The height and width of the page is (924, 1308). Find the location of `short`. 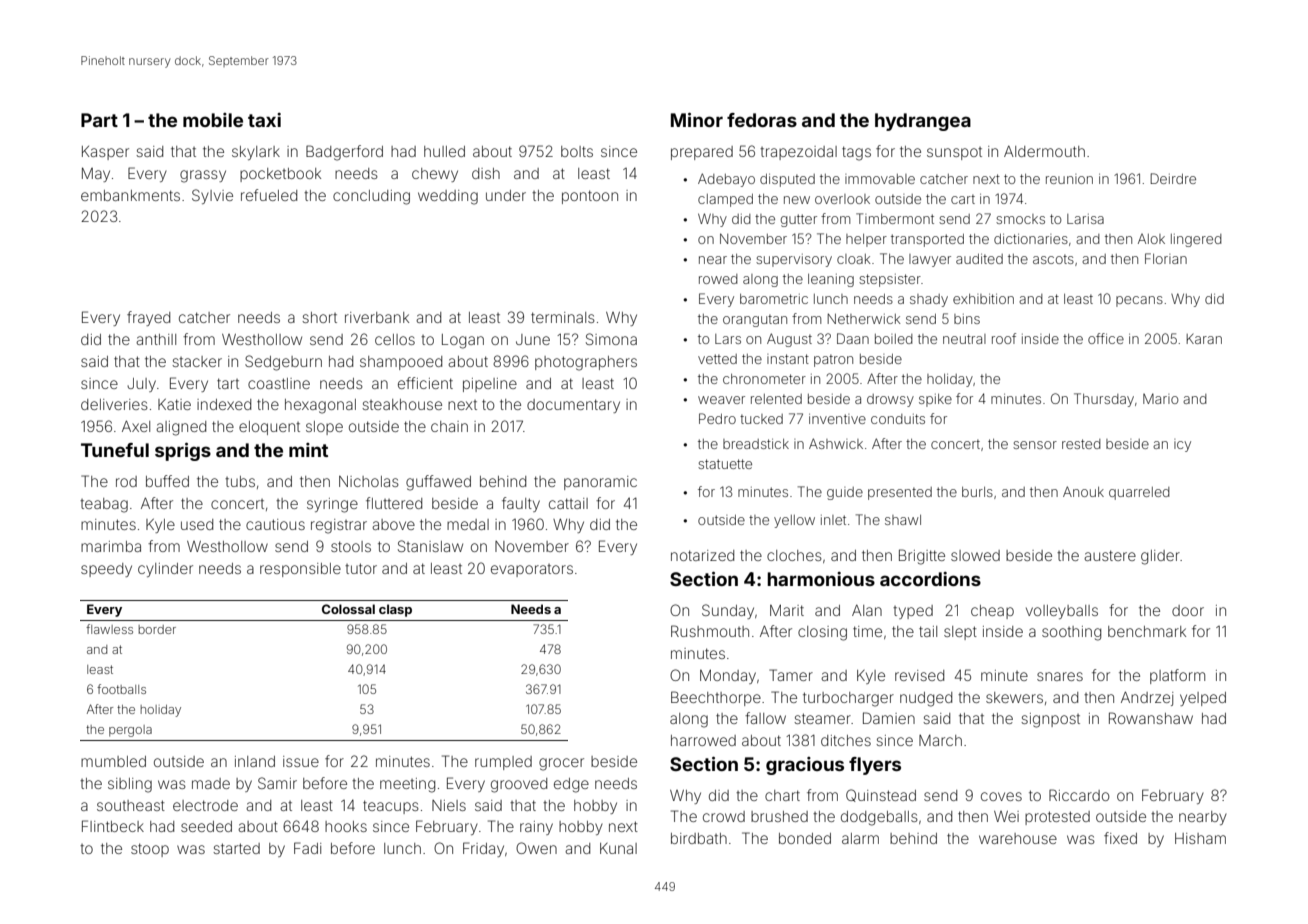

short is located at coordinates (319, 317).
